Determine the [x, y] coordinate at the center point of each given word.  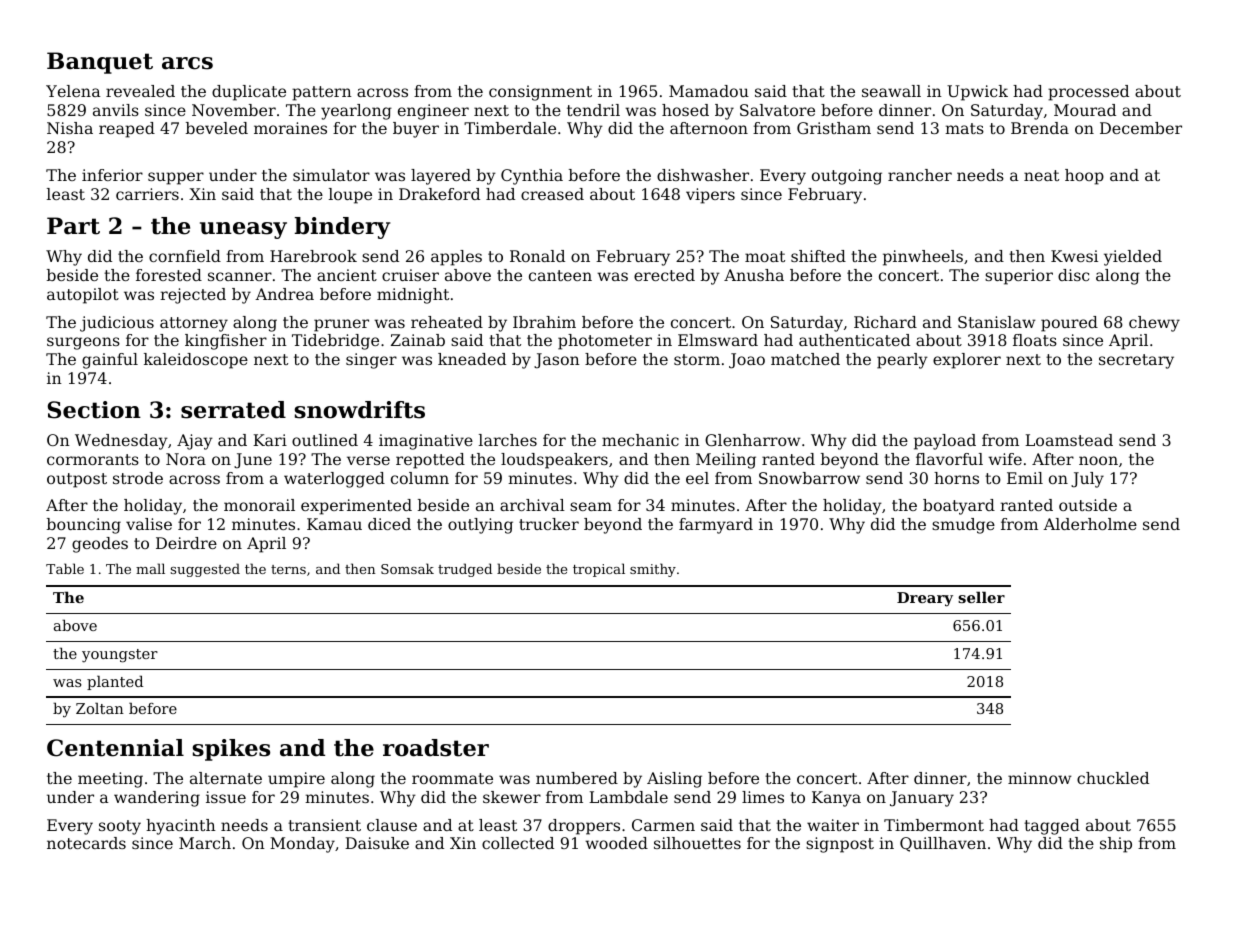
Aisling [674, 780]
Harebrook [313, 256]
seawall [891, 91]
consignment [540, 93]
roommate [452, 778]
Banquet [100, 63]
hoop [1084, 177]
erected [664, 275]
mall [150, 568]
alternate [226, 778]
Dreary [925, 599]
